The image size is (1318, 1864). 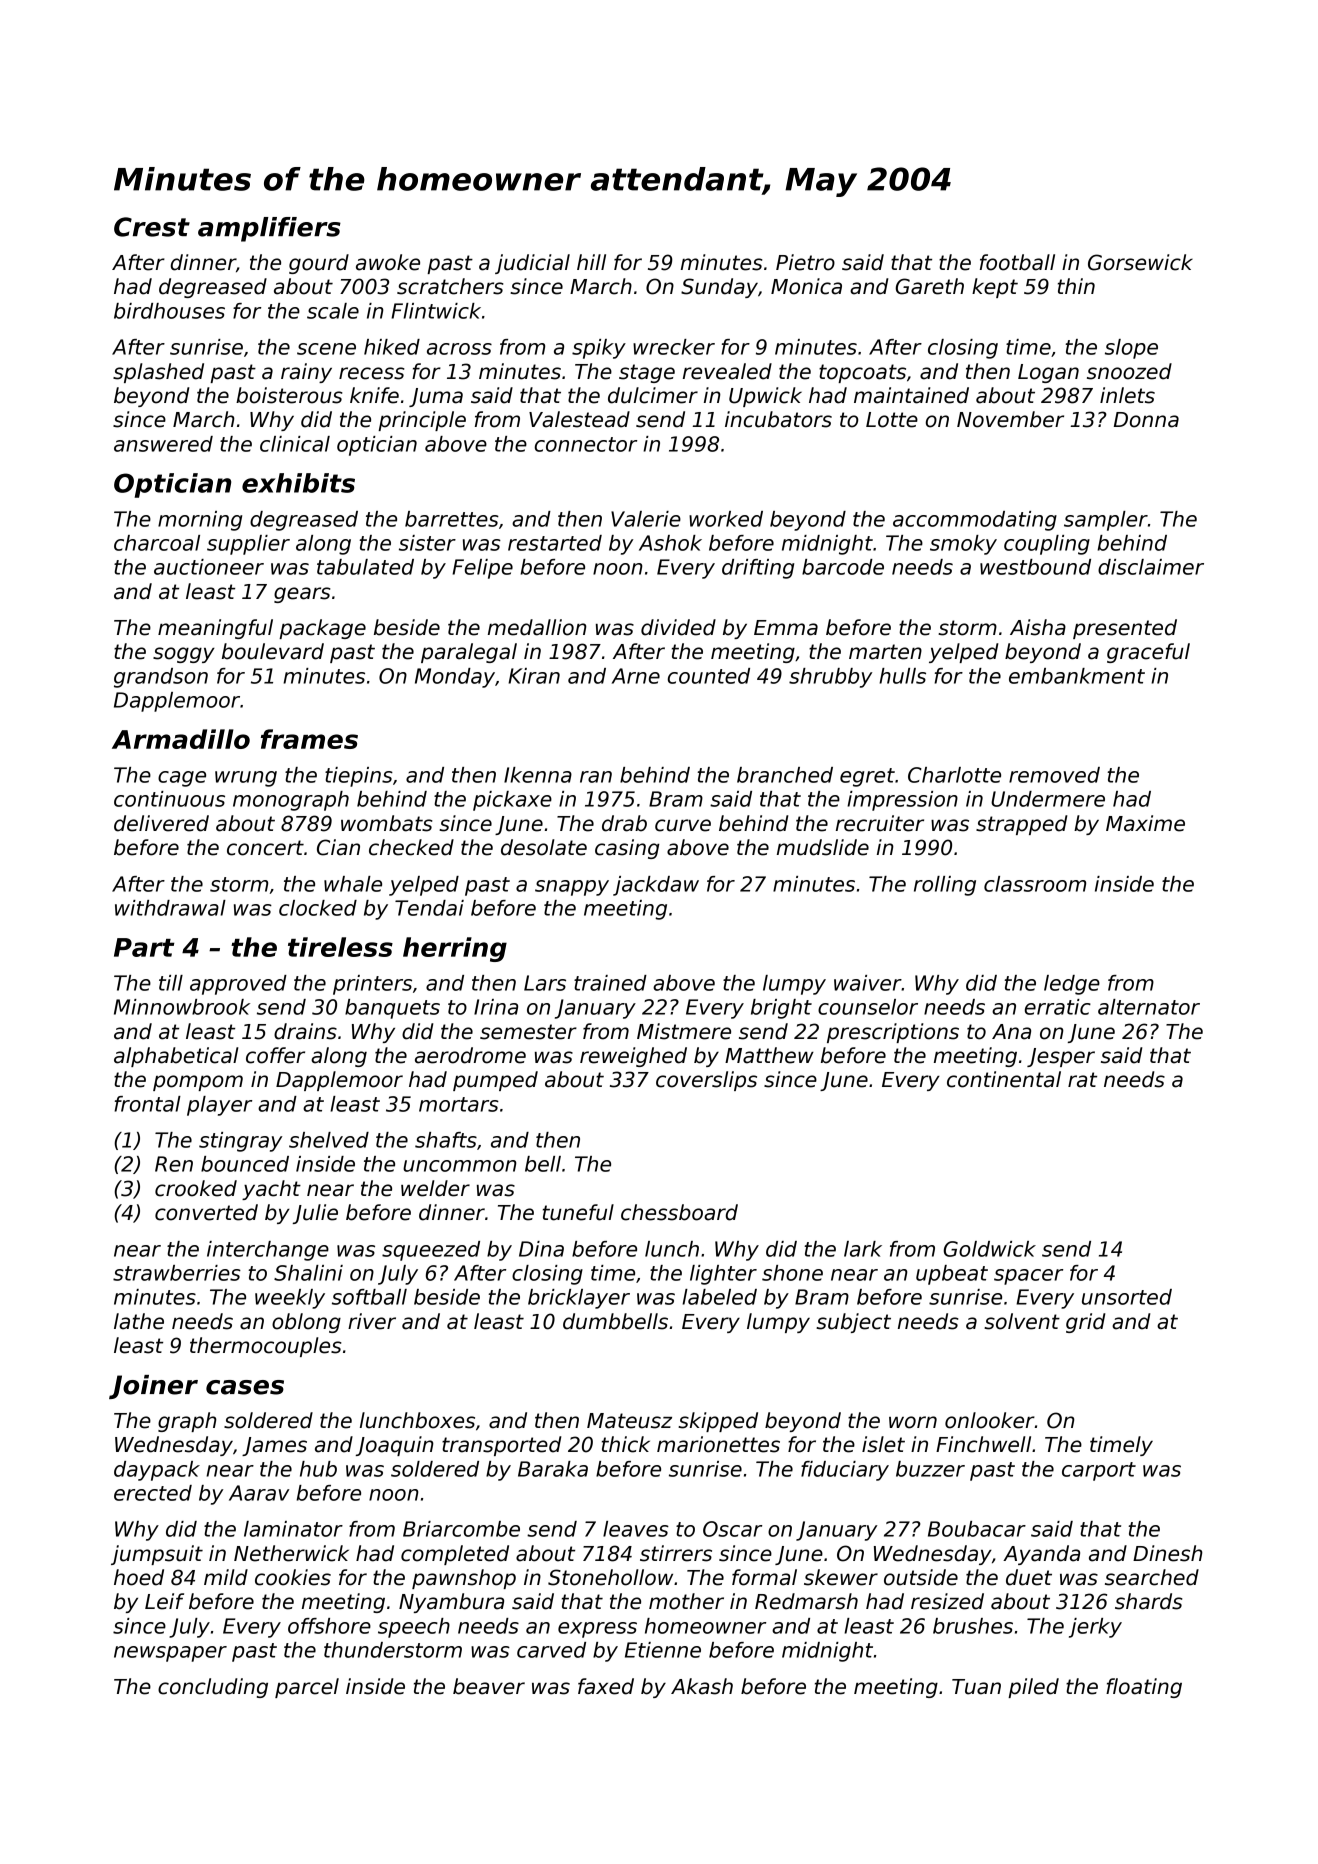 What do you see at coordinates (269, 229) in the page?
I see `amplifiers` at bounding box center [269, 229].
